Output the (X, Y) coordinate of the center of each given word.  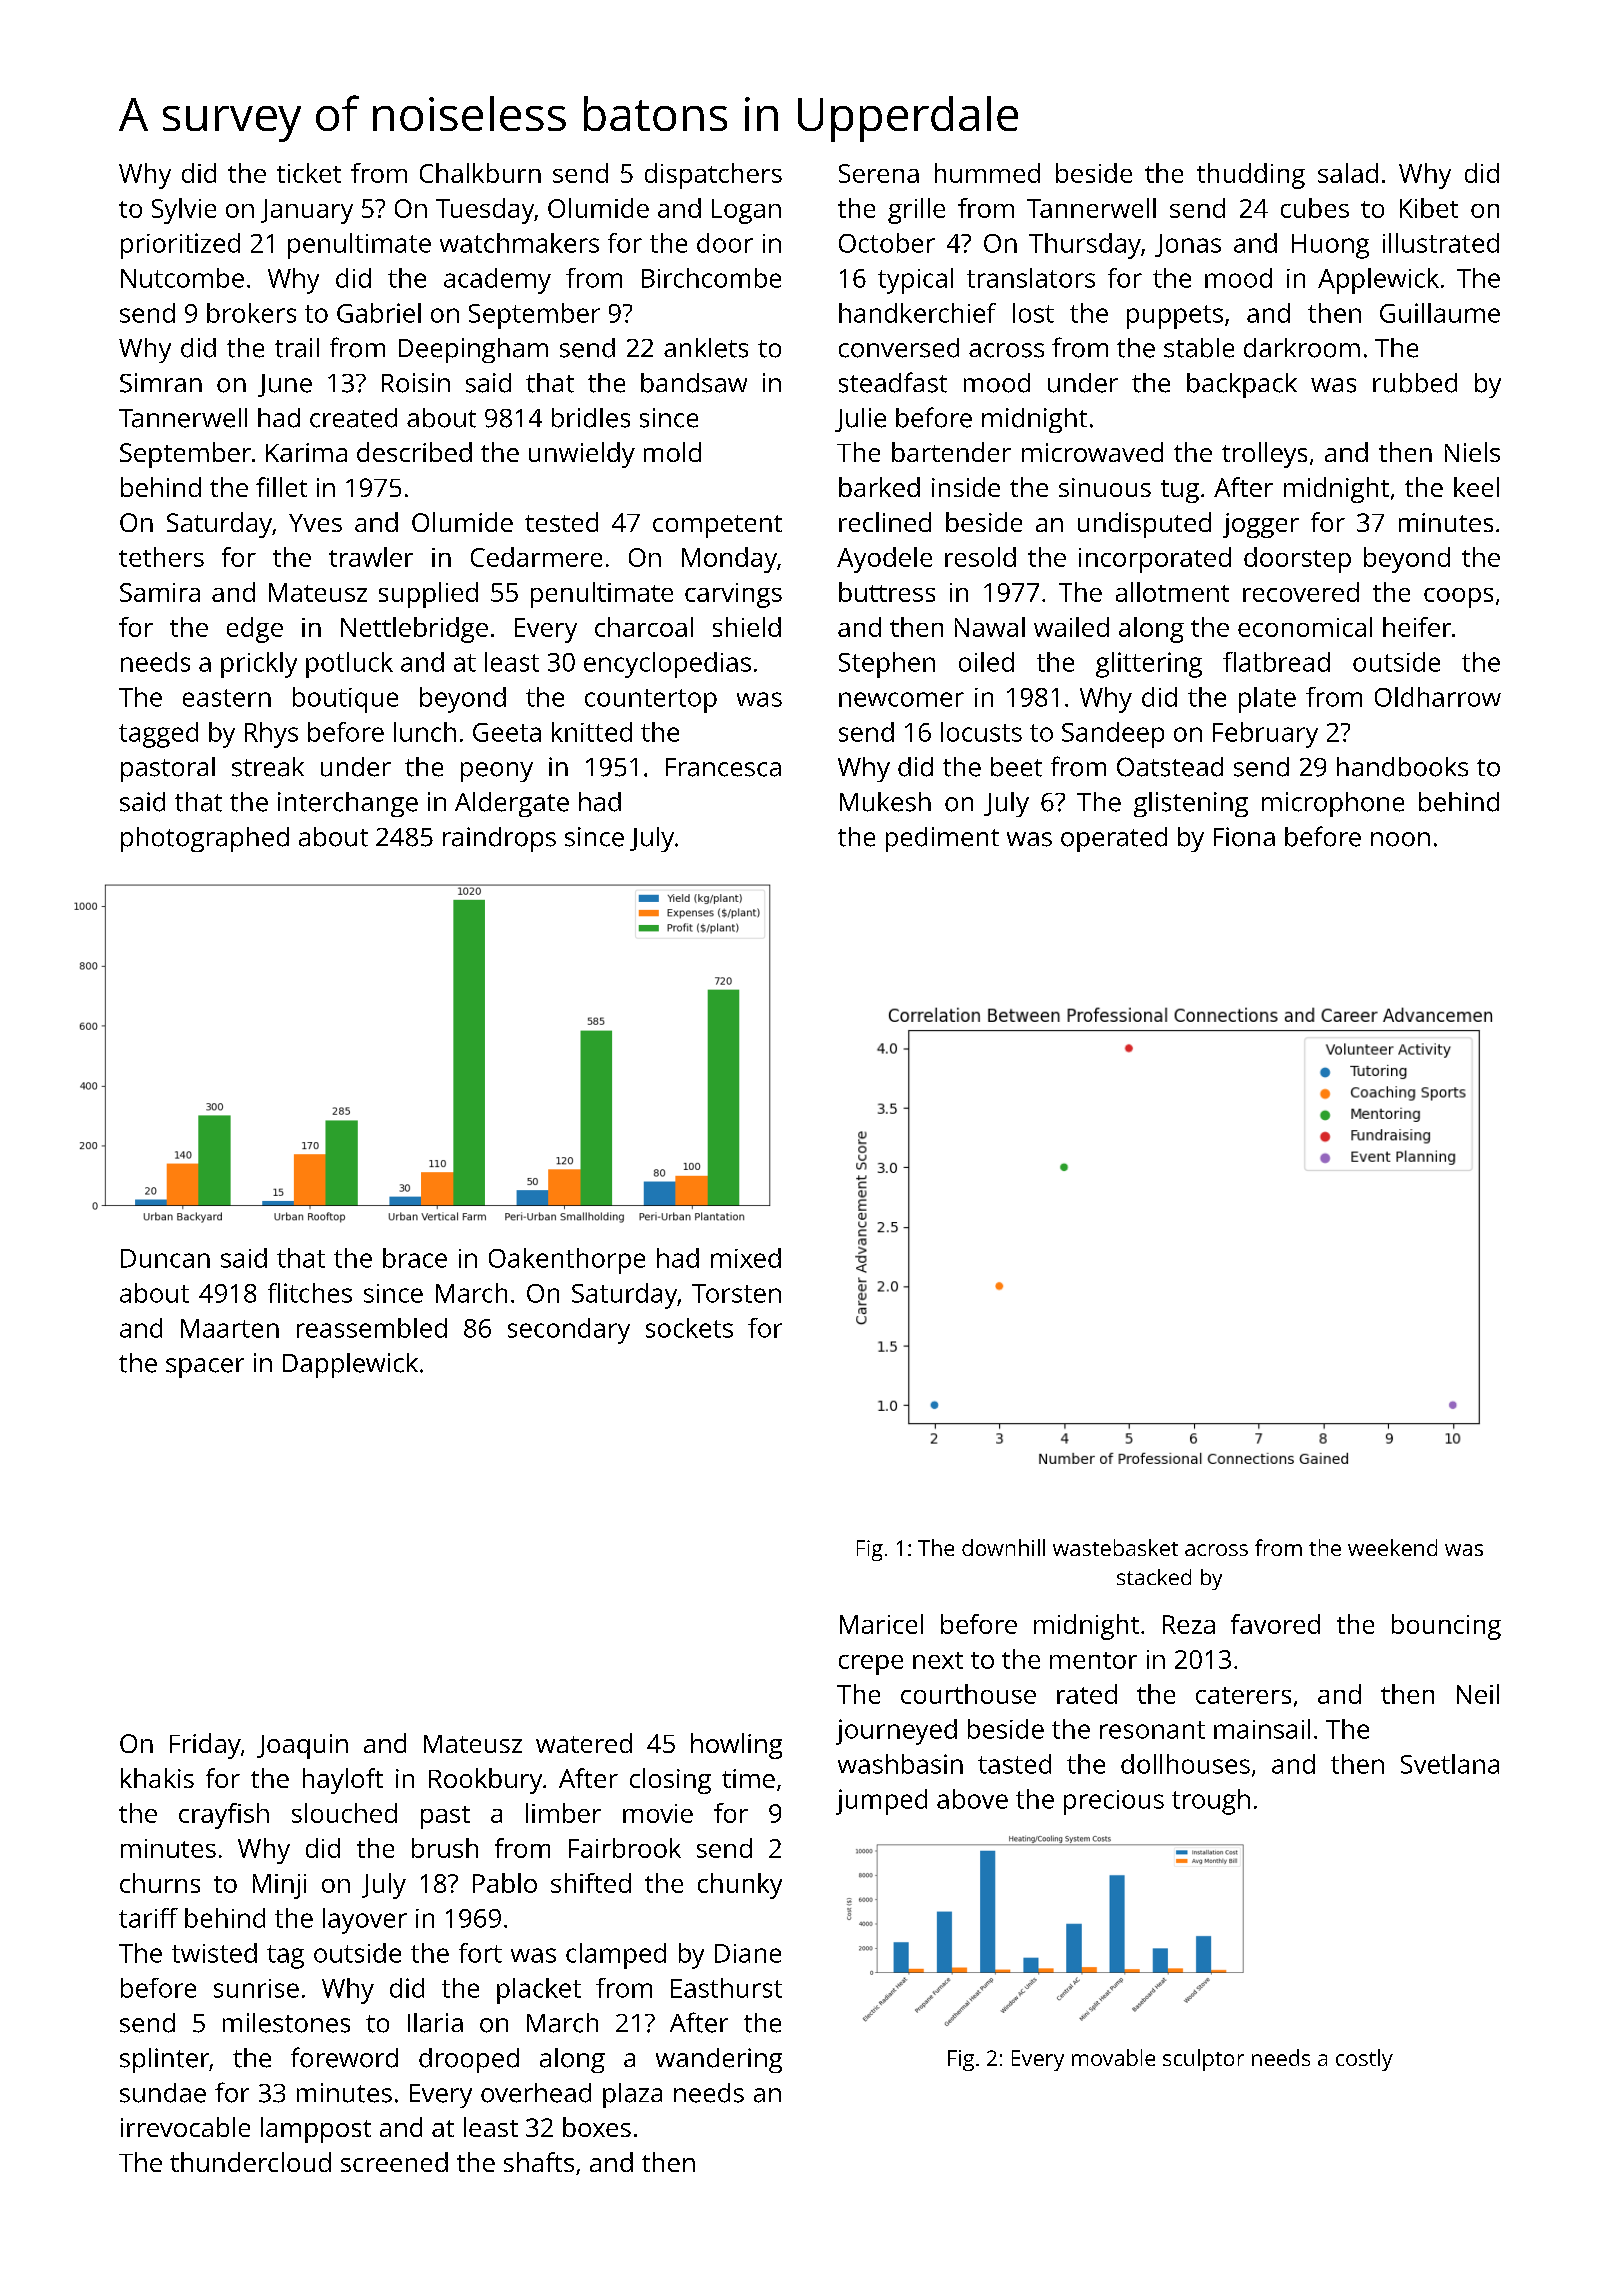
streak (268, 767)
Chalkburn (480, 173)
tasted (1014, 1764)
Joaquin (302, 1746)
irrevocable (185, 2127)
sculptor (1203, 2060)
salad (1348, 173)
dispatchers (713, 176)
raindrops (499, 839)
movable (1113, 2057)
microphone (1333, 804)
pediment (942, 839)
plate (1267, 700)
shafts (539, 2162)
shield (747, 627)
